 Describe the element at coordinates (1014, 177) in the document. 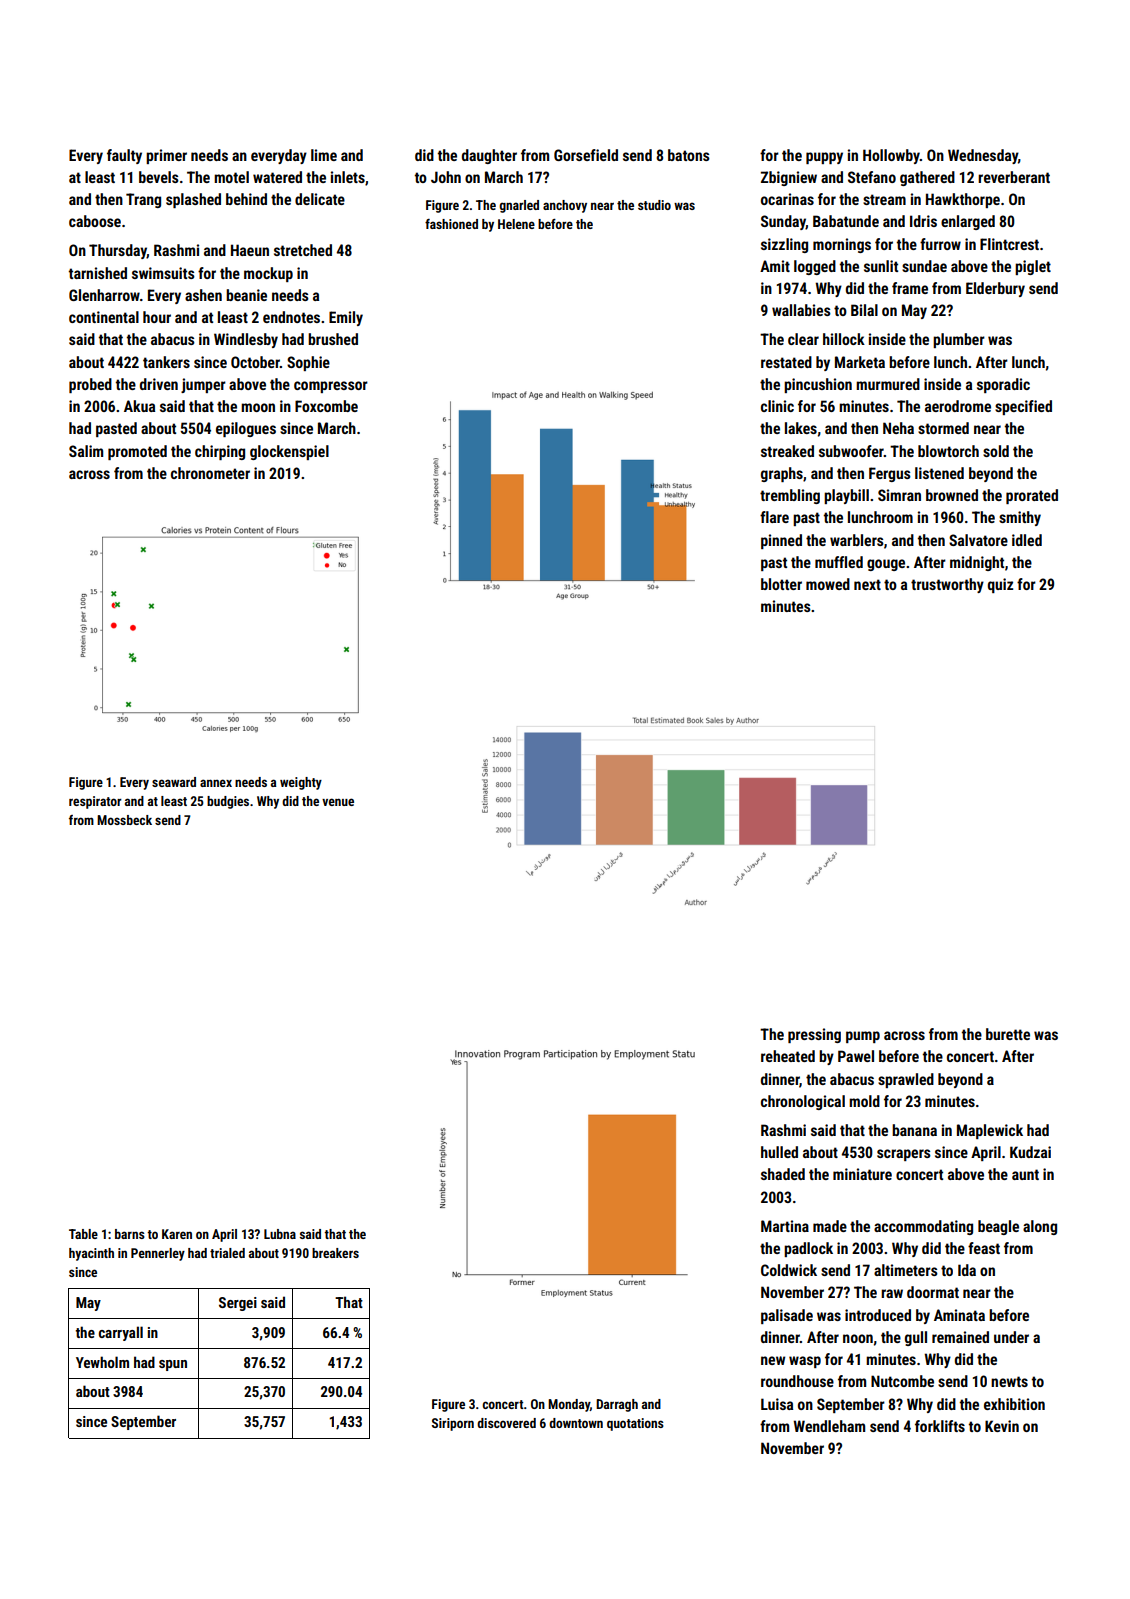

I see `reverberant` at that location.
